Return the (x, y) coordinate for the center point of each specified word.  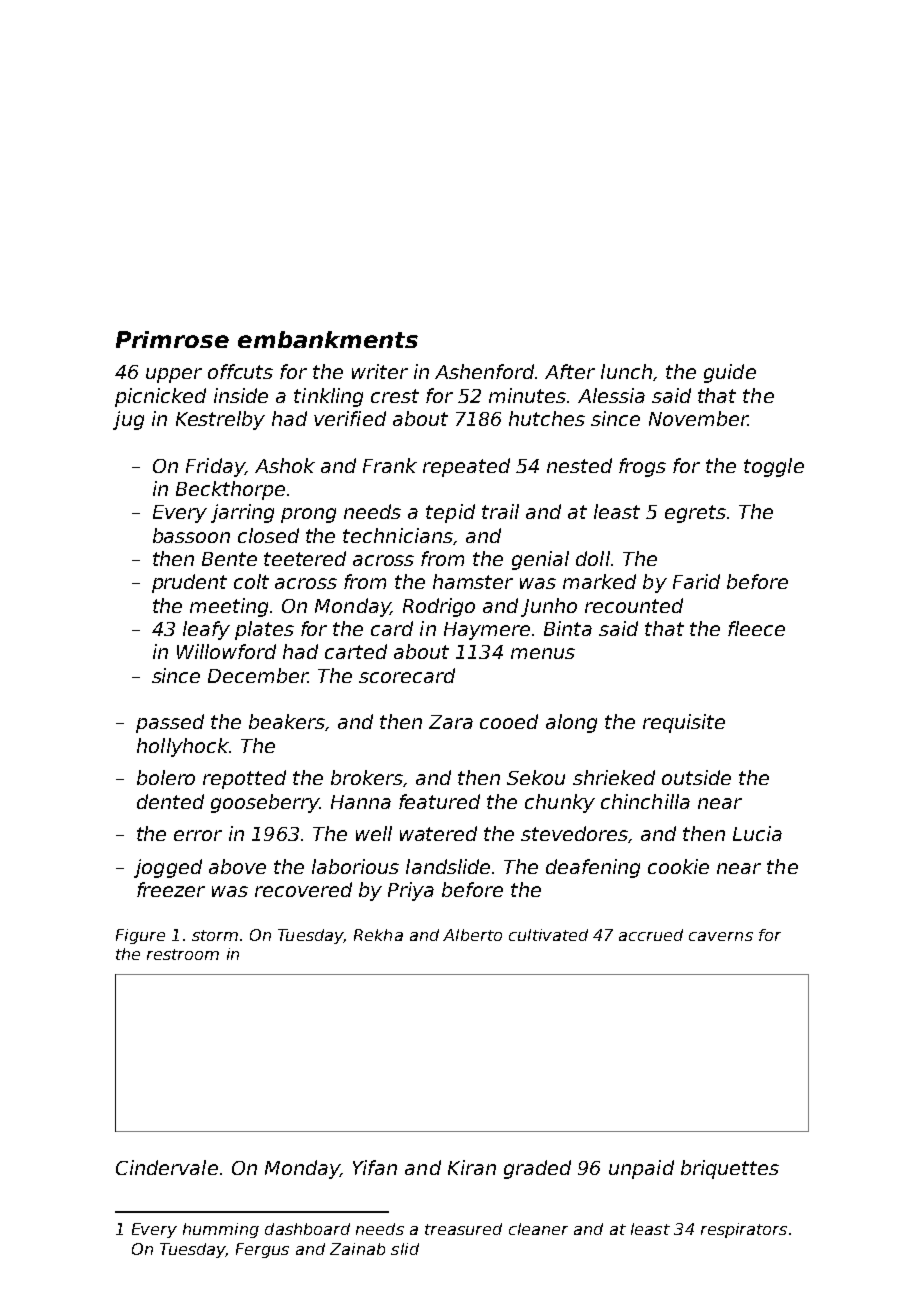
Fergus (262, 1250)
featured (439, 801)
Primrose (172, 339)
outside (696, 777)
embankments (328, 339)
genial (540, 560)
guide (730, 373)
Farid (696, 581)
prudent (189, 583)
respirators (744, 1230)
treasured (463, 1229)
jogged (168, 868)
